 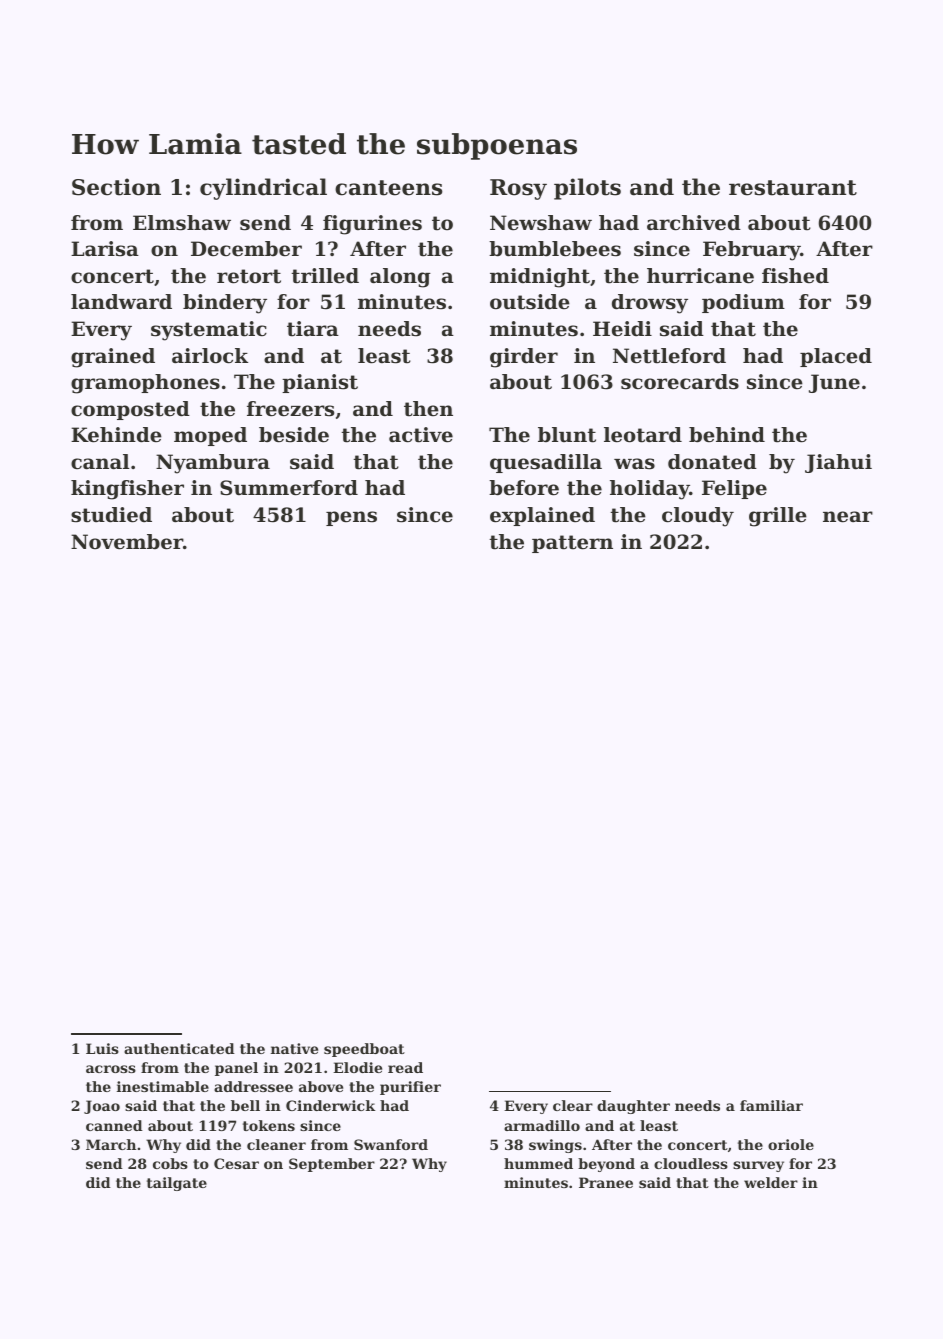 I want to click on Nyambura, so click(x=213, y=464).
